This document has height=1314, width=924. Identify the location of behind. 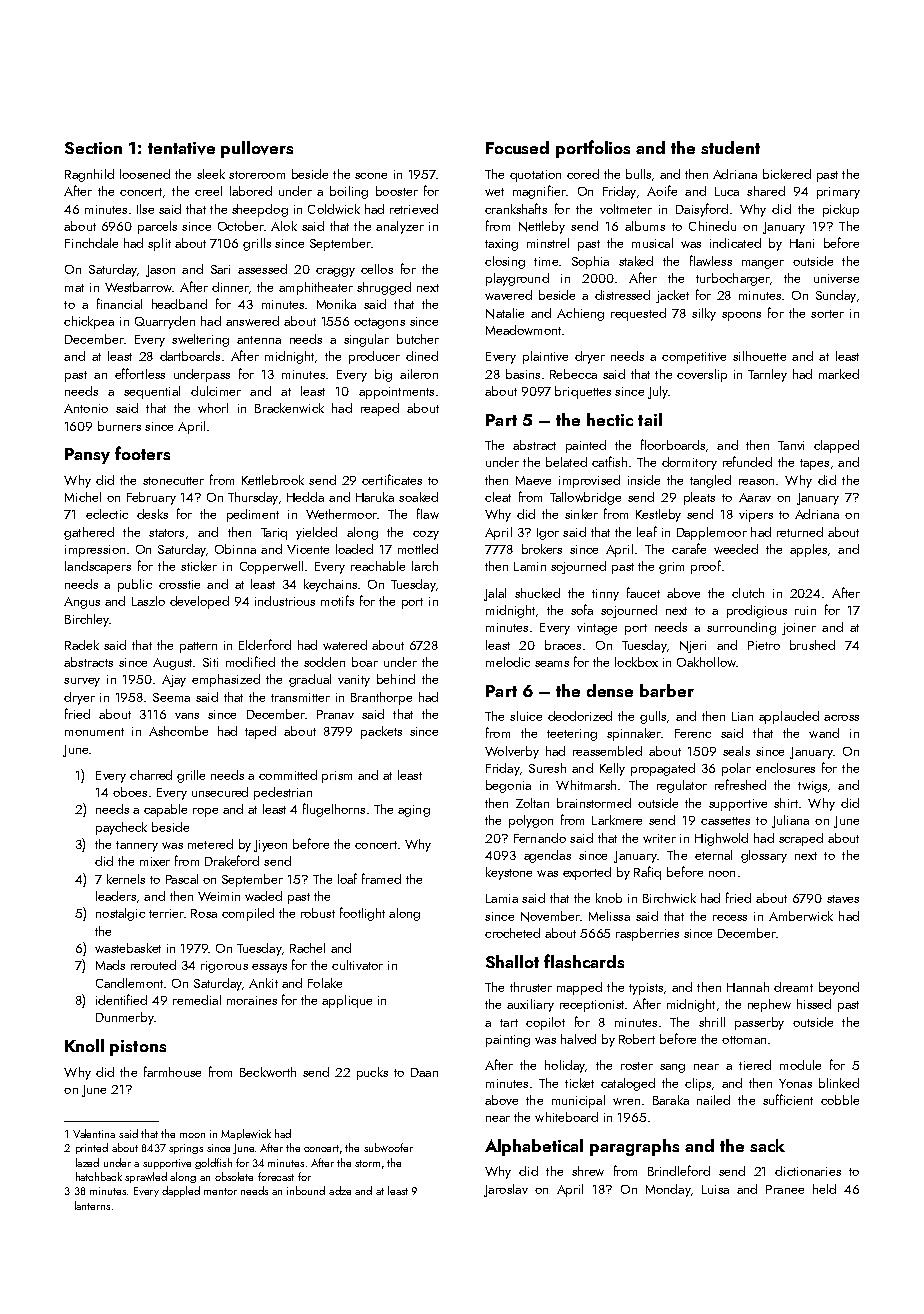
(396, 679).
